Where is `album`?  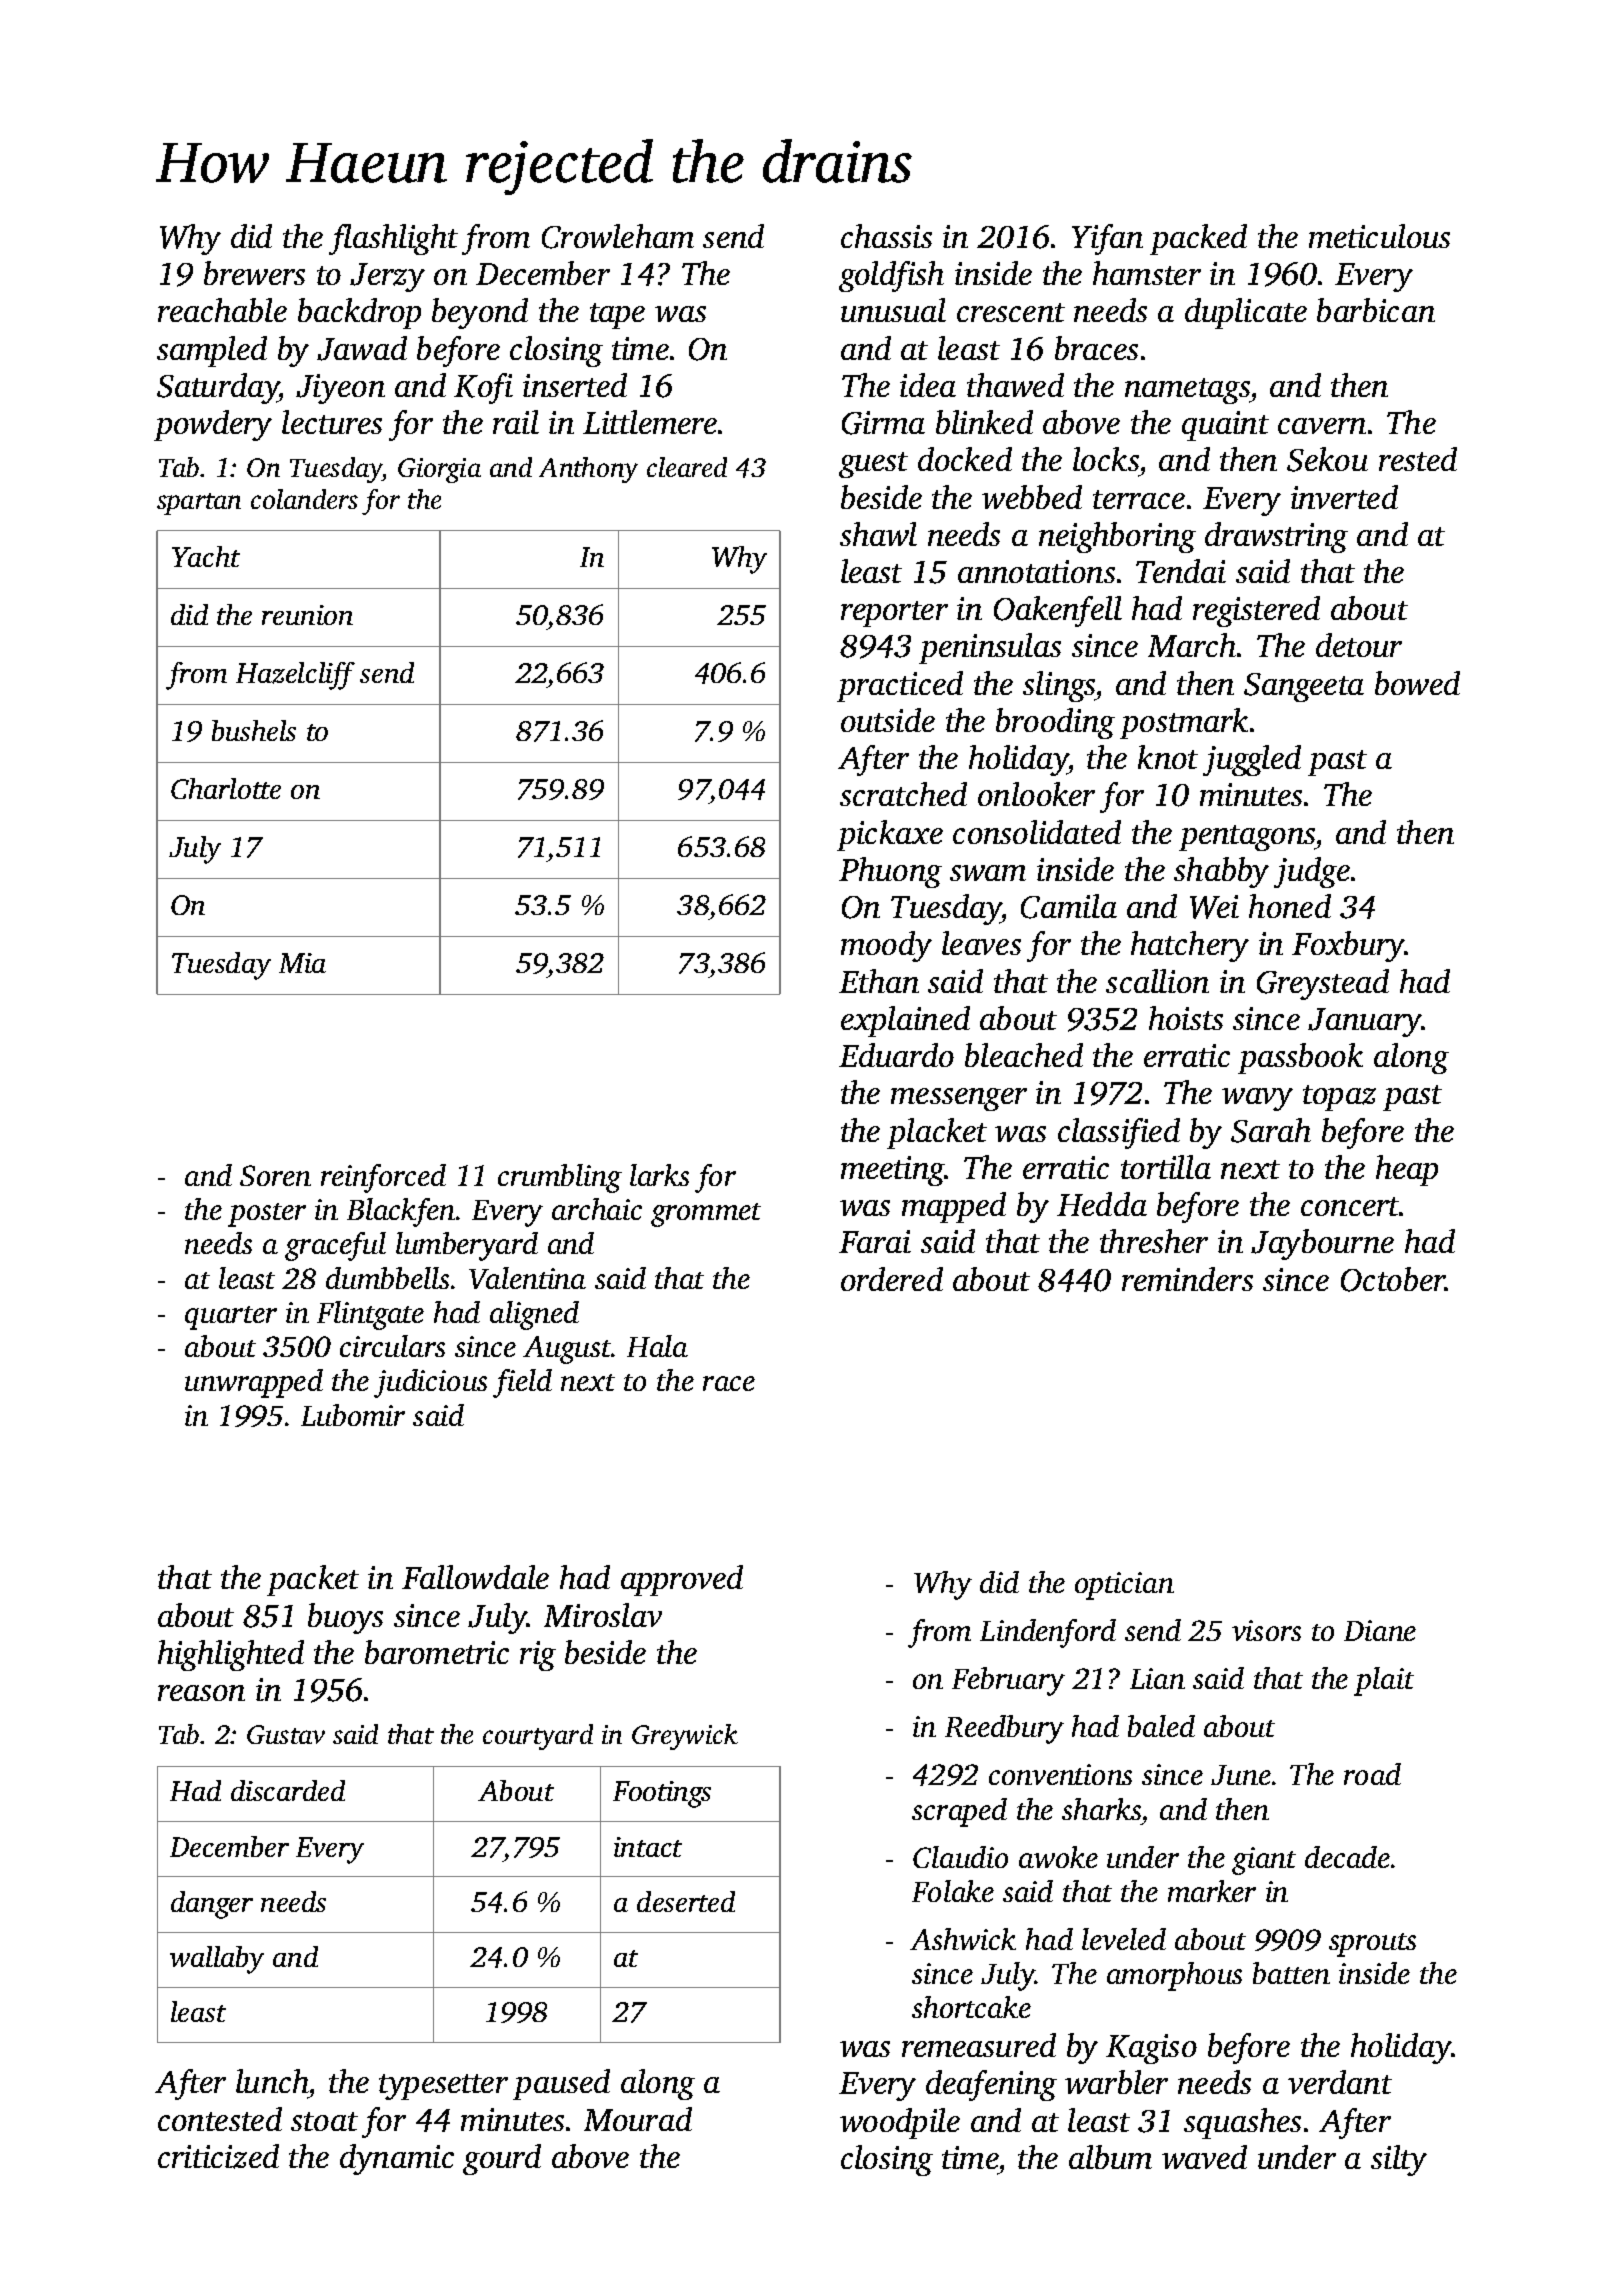
album is located at coordinates (1110, 2157).
